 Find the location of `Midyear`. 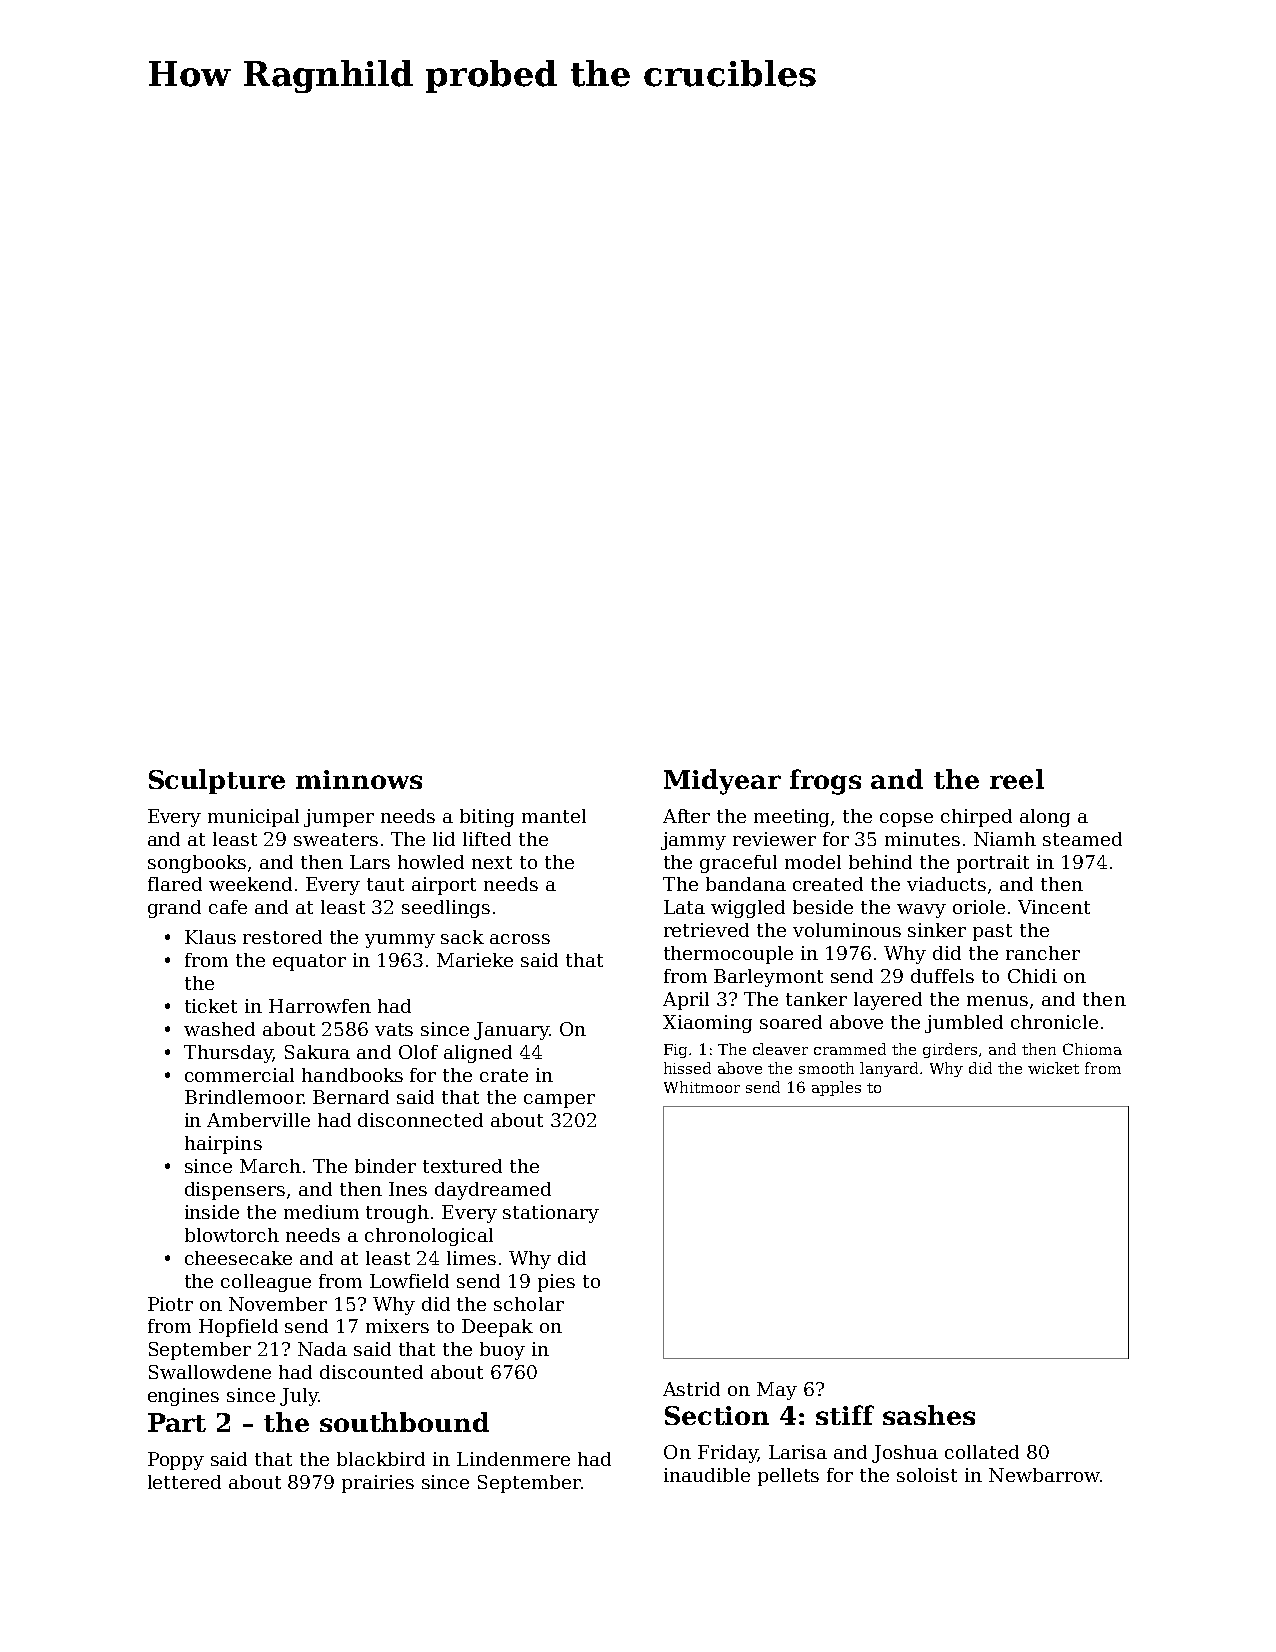

Midyear is located at coordinates (722, 782).
